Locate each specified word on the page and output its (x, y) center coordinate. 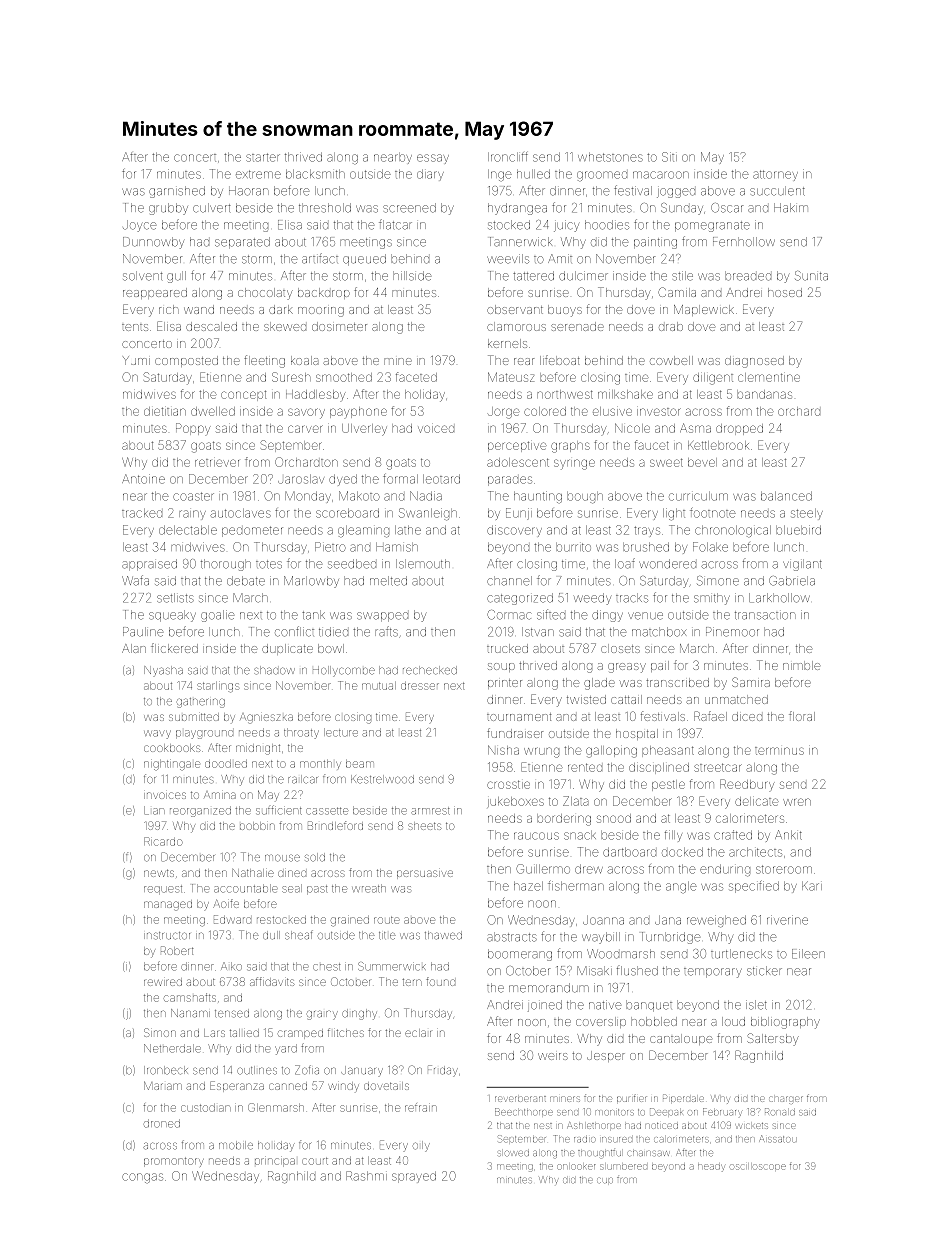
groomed (602, 176)
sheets (425, 826)
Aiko (231, 966)
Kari (812, 886)
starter (263, 157)
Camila (677, 292)
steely (807, 514)
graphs (570, 447)
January (362, 1071)
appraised (149, 565)
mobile (236, 1145)
